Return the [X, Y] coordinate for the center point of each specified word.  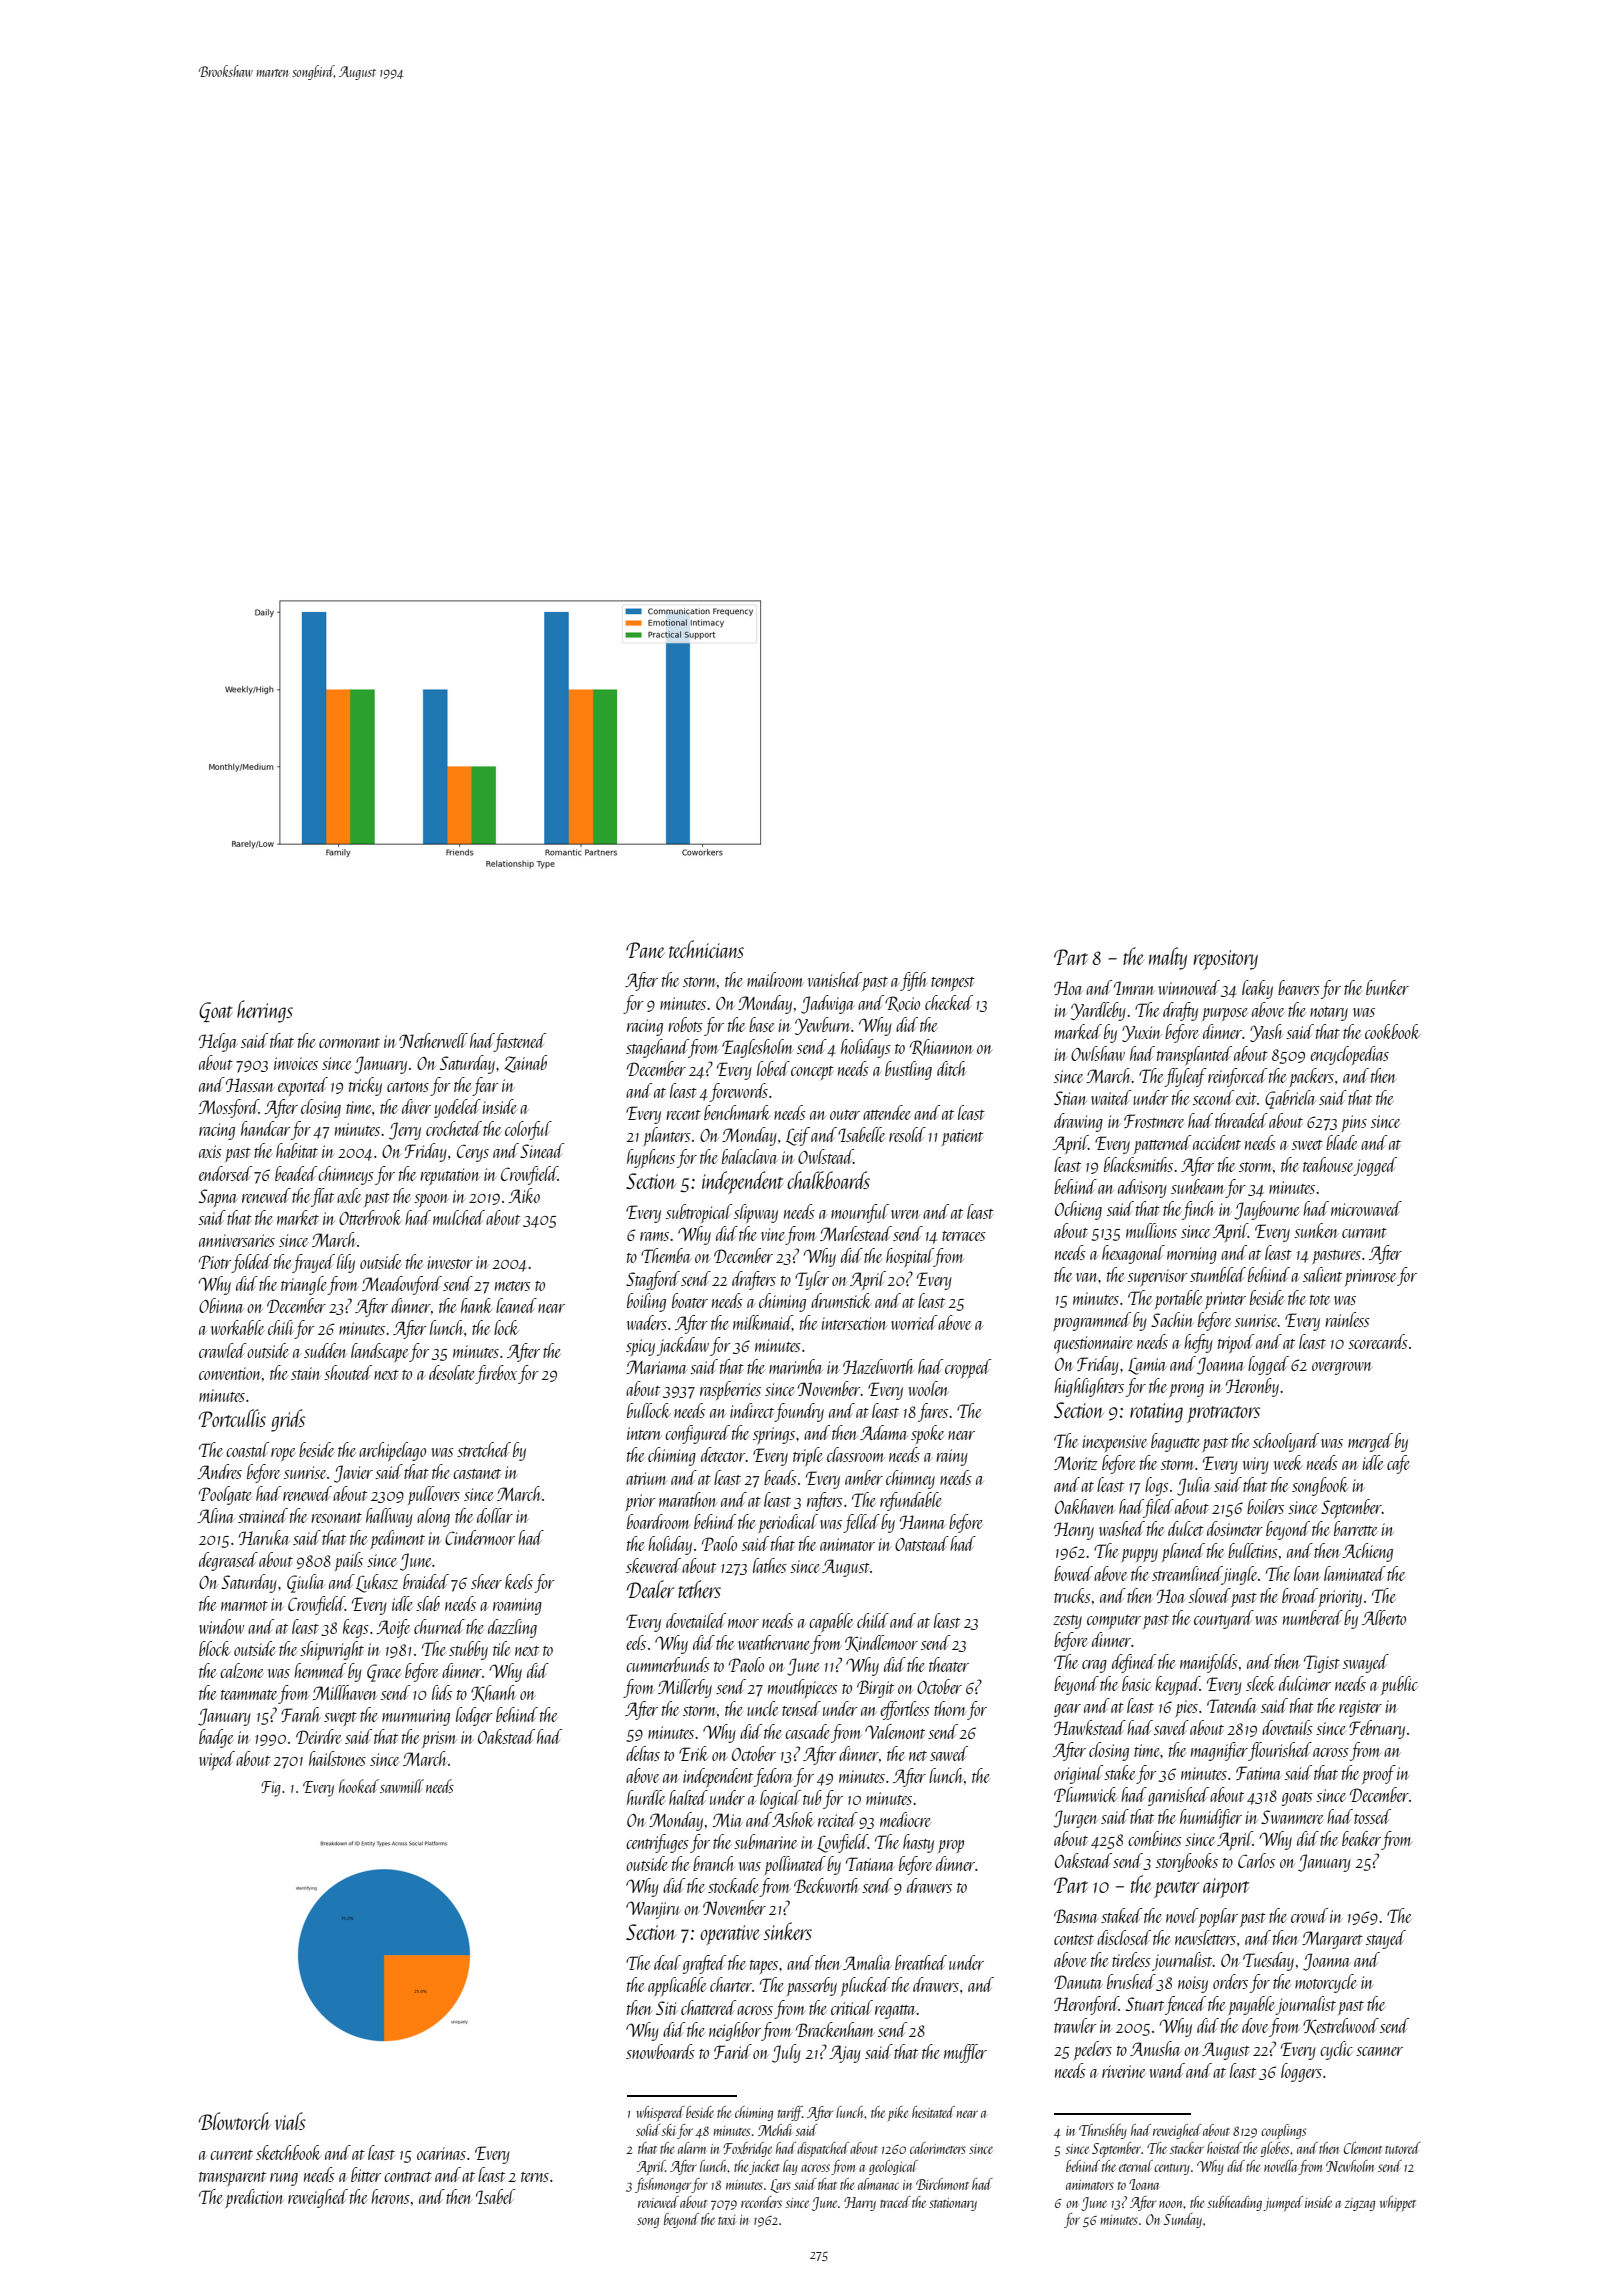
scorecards [1378, 1341]
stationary [953, 2204]
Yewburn [822, 1026]
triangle [304, 1285]
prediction [254, 2198]
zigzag [1359, 2204]
